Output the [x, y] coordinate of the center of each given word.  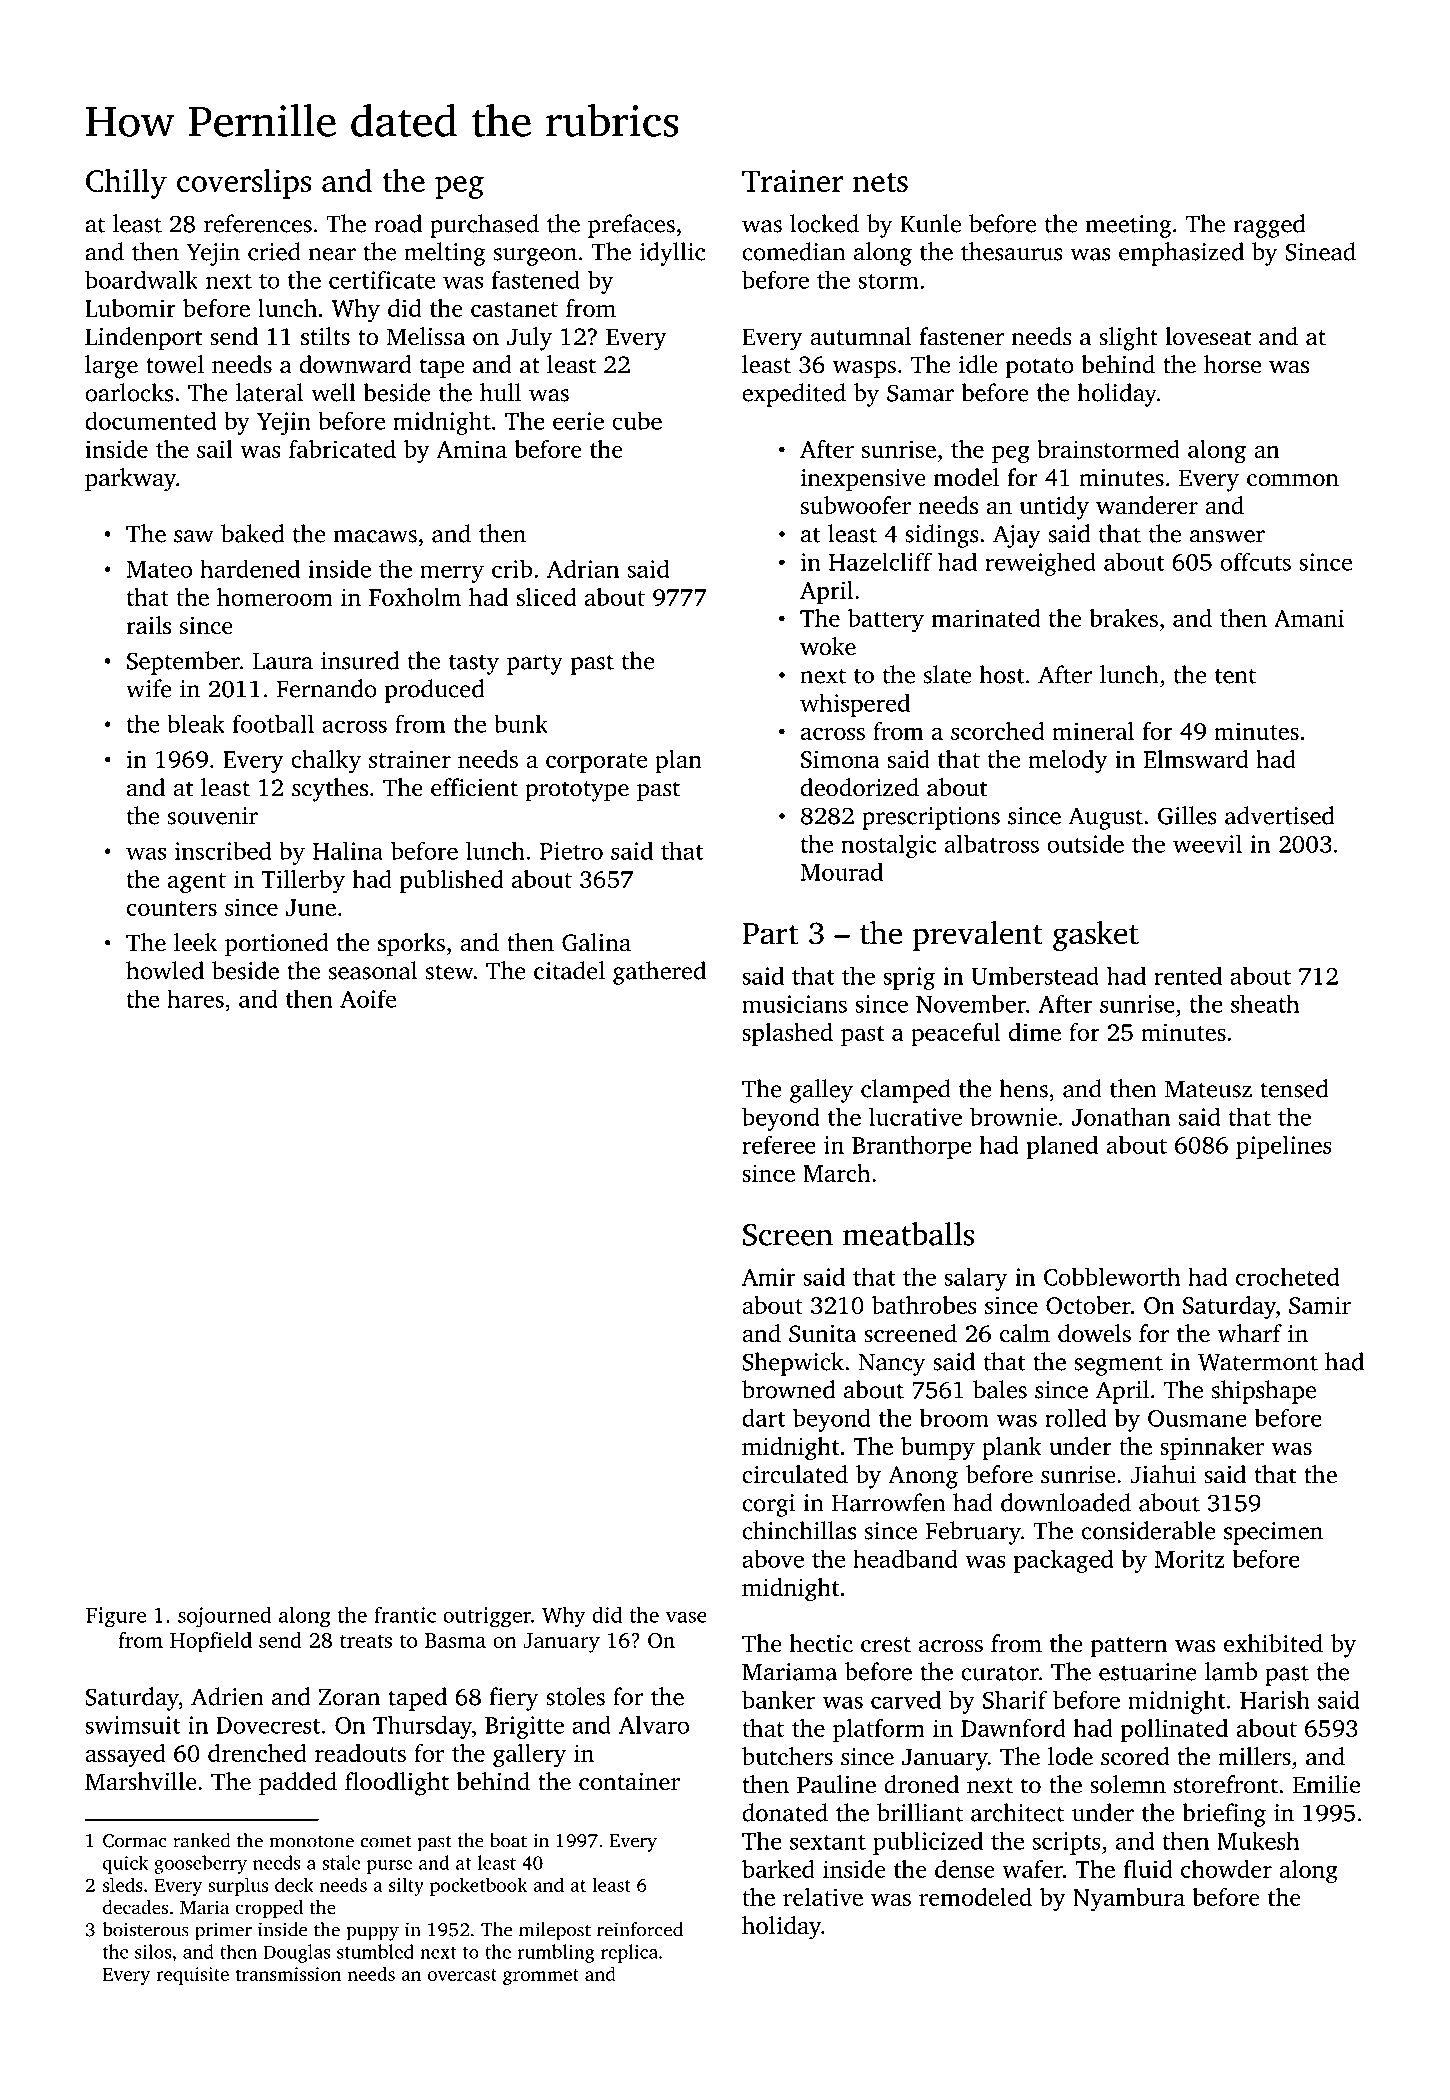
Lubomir [130, 308]
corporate [596, 763]
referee [779, 1145]
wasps [864, 370]
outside [1085, 843]
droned [921, 1784]
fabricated [342, 449]
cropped [269, 1909]
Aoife [368, 998]
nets [880, 182]
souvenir [213, 816]
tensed [1294, 1088]
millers [1254, 1756]
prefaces [631, 226]
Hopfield [211, 1642]
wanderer [1147, 505]
